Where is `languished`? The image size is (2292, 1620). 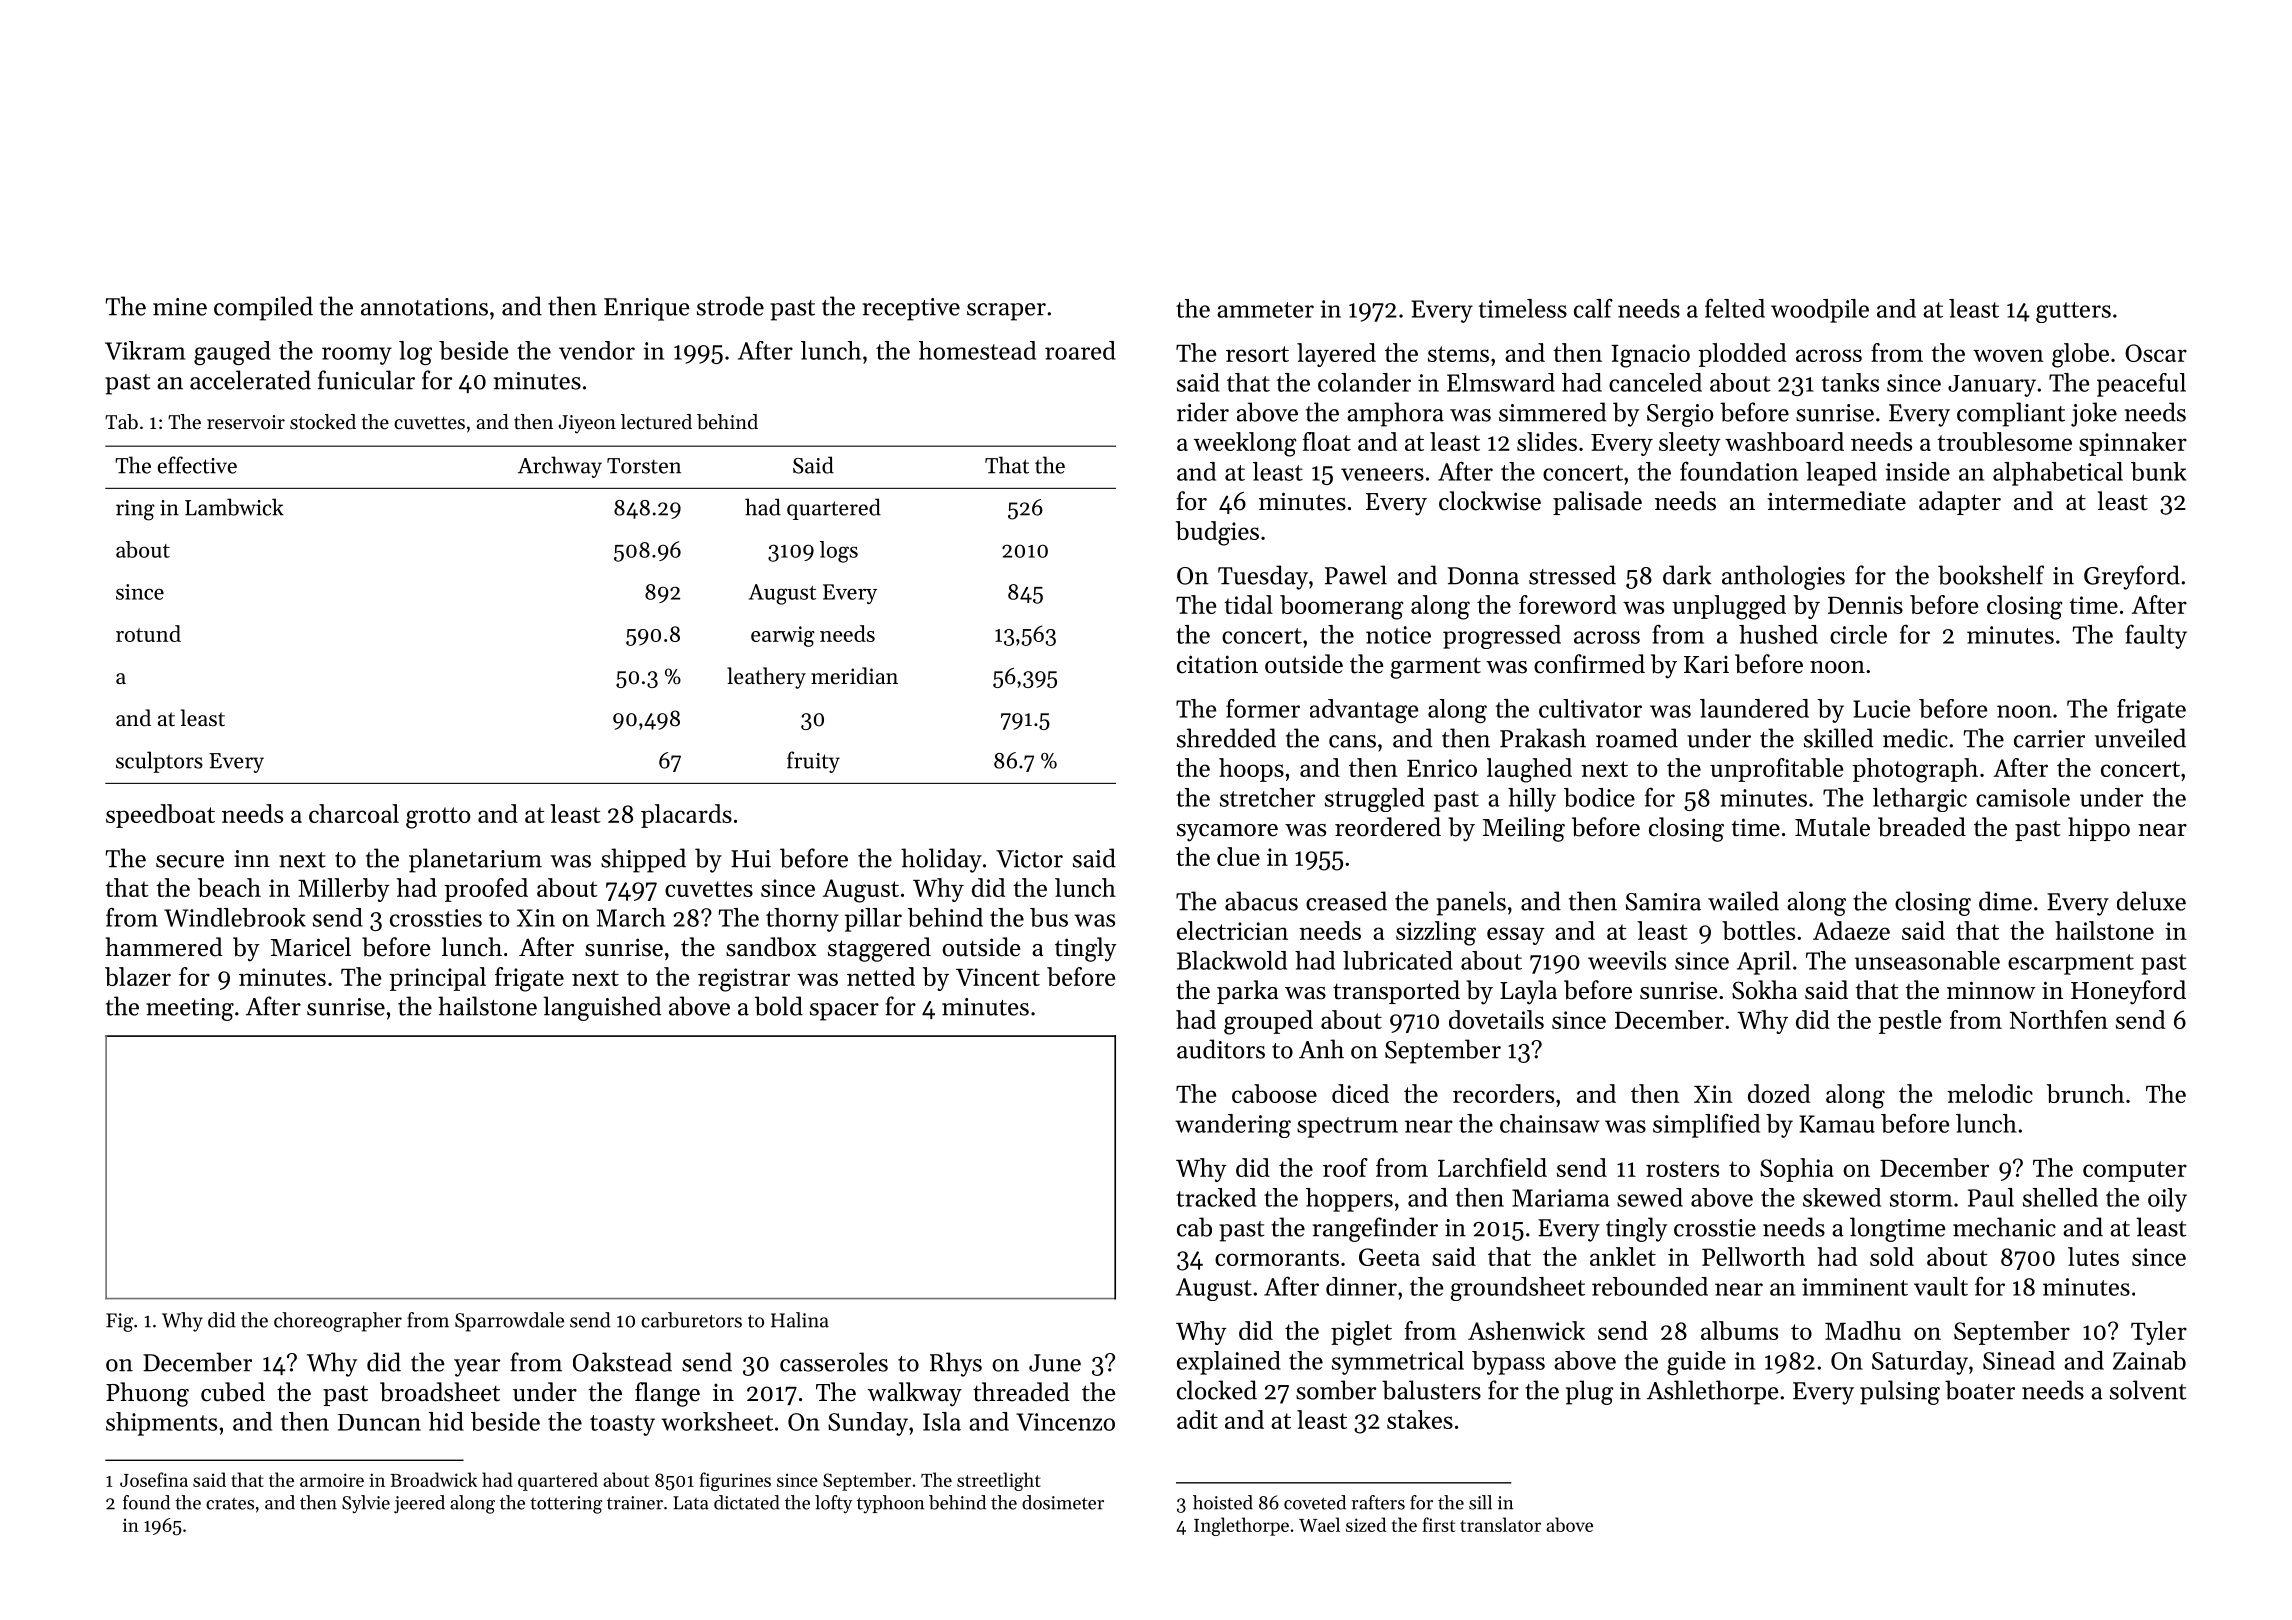
languished is located at coordinates (602, 1008).
